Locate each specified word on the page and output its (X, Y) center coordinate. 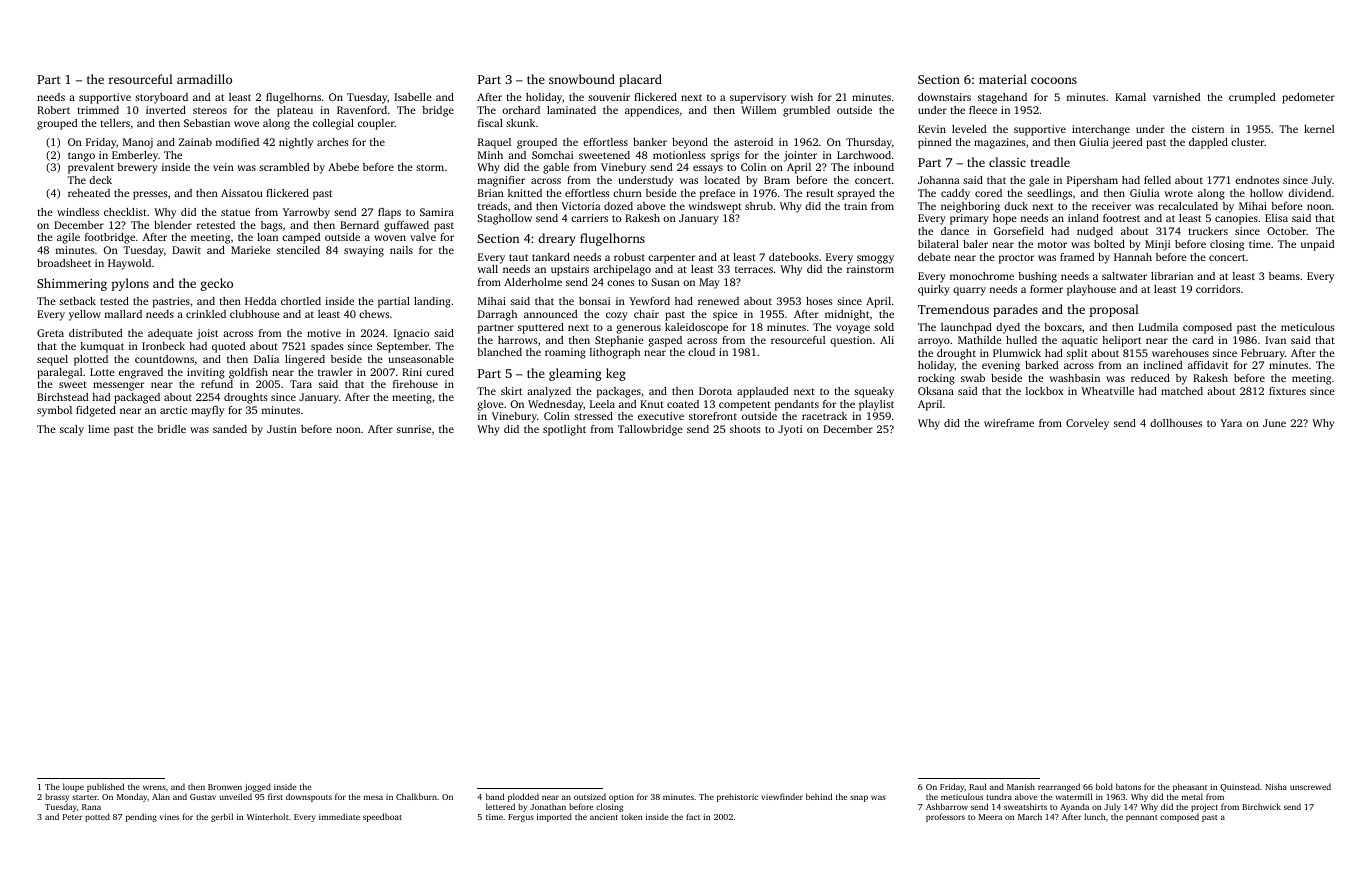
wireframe (1009, 423)
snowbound (582, 79)
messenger (118, 386)
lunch (1095, 816)
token (631, 816)
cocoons (1054, 80)
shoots (745, 429)
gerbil (222, 817)
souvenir (609, 97)
